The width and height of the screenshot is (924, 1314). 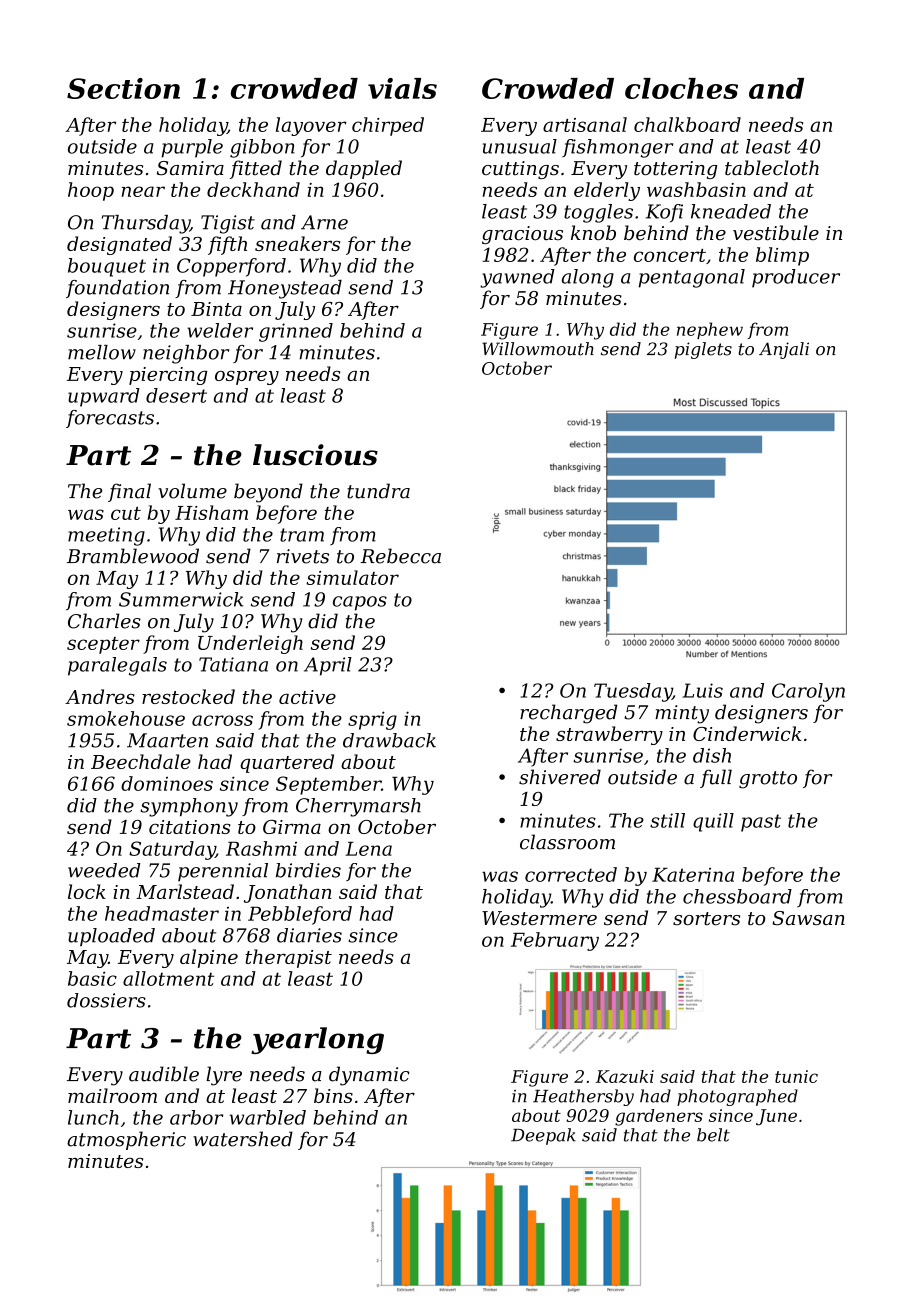 I want to click on vestibule, so click(x=776, y=233).
